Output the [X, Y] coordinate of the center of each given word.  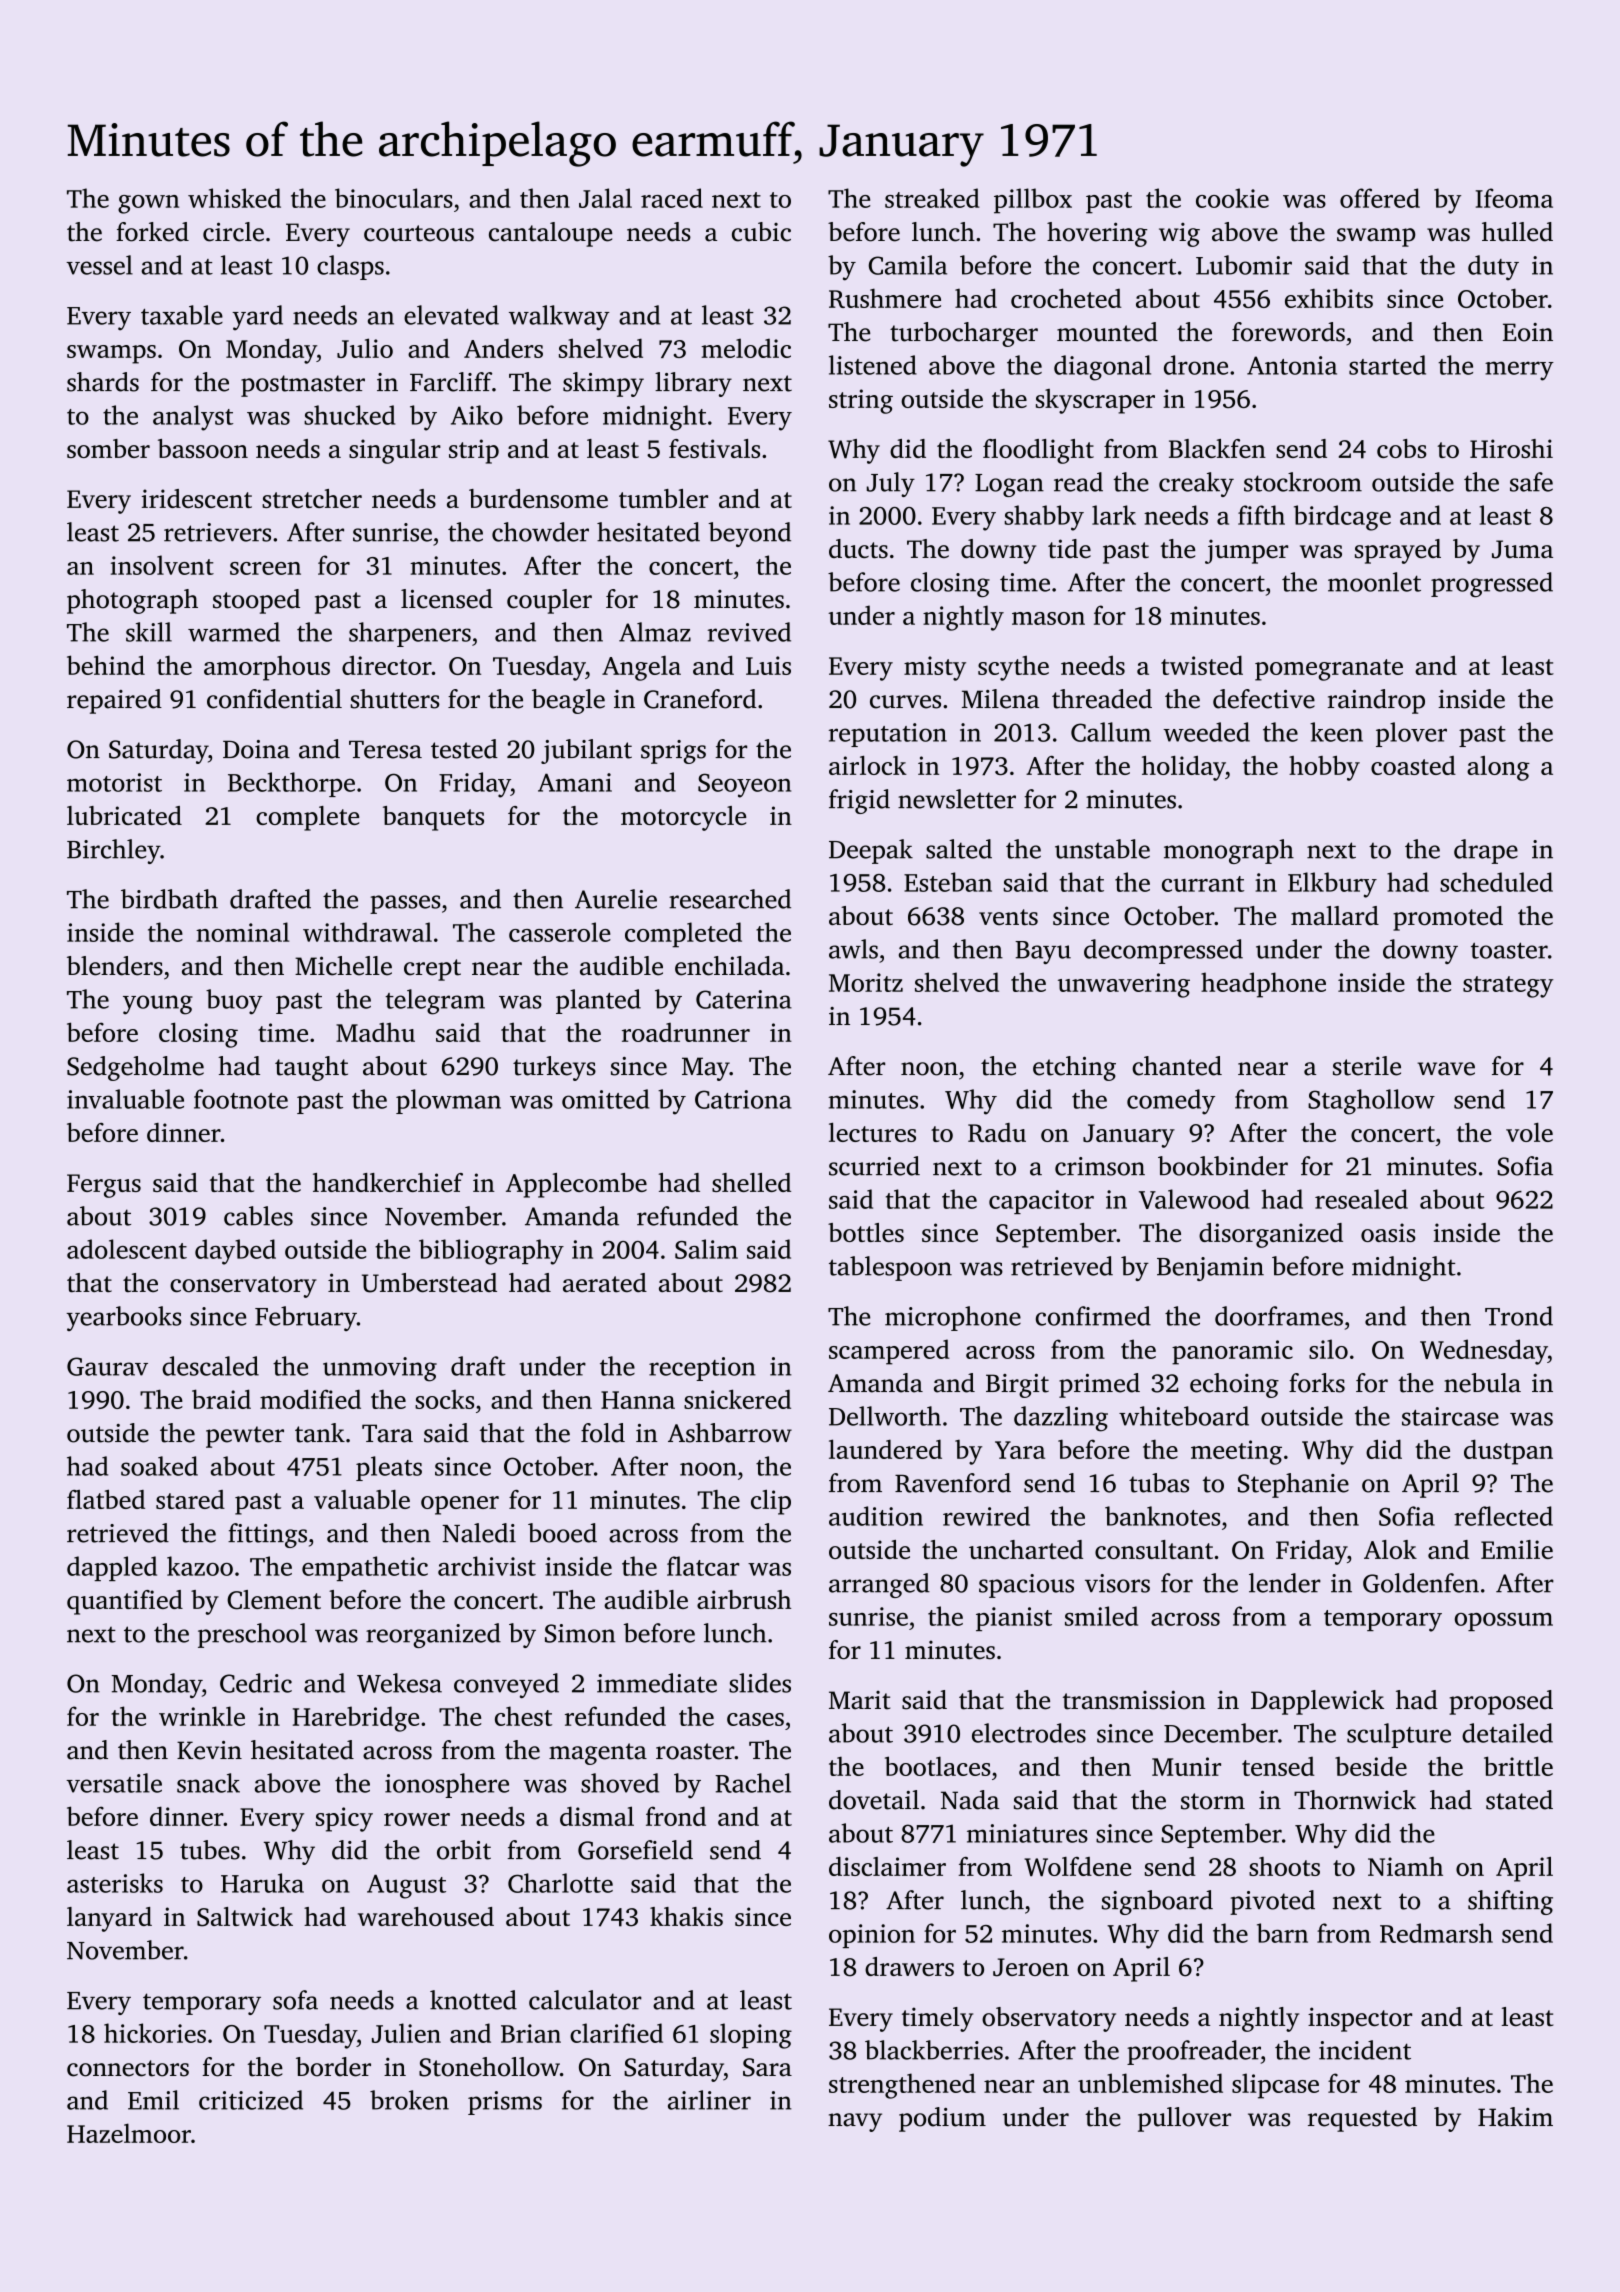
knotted [473, 2000]
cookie [1232, 198]
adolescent [127, 1249]
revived [749, 632]
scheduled [1496, 882]
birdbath [169, 899]
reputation [888, 735]
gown [148, 204]
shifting [1510, 1902]
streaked [932, 198]
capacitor [1041, 1202]
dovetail [874, 1800]
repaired [114, 701]
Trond [1519, 1316]
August [406, 1886]
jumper [1246, 551]
